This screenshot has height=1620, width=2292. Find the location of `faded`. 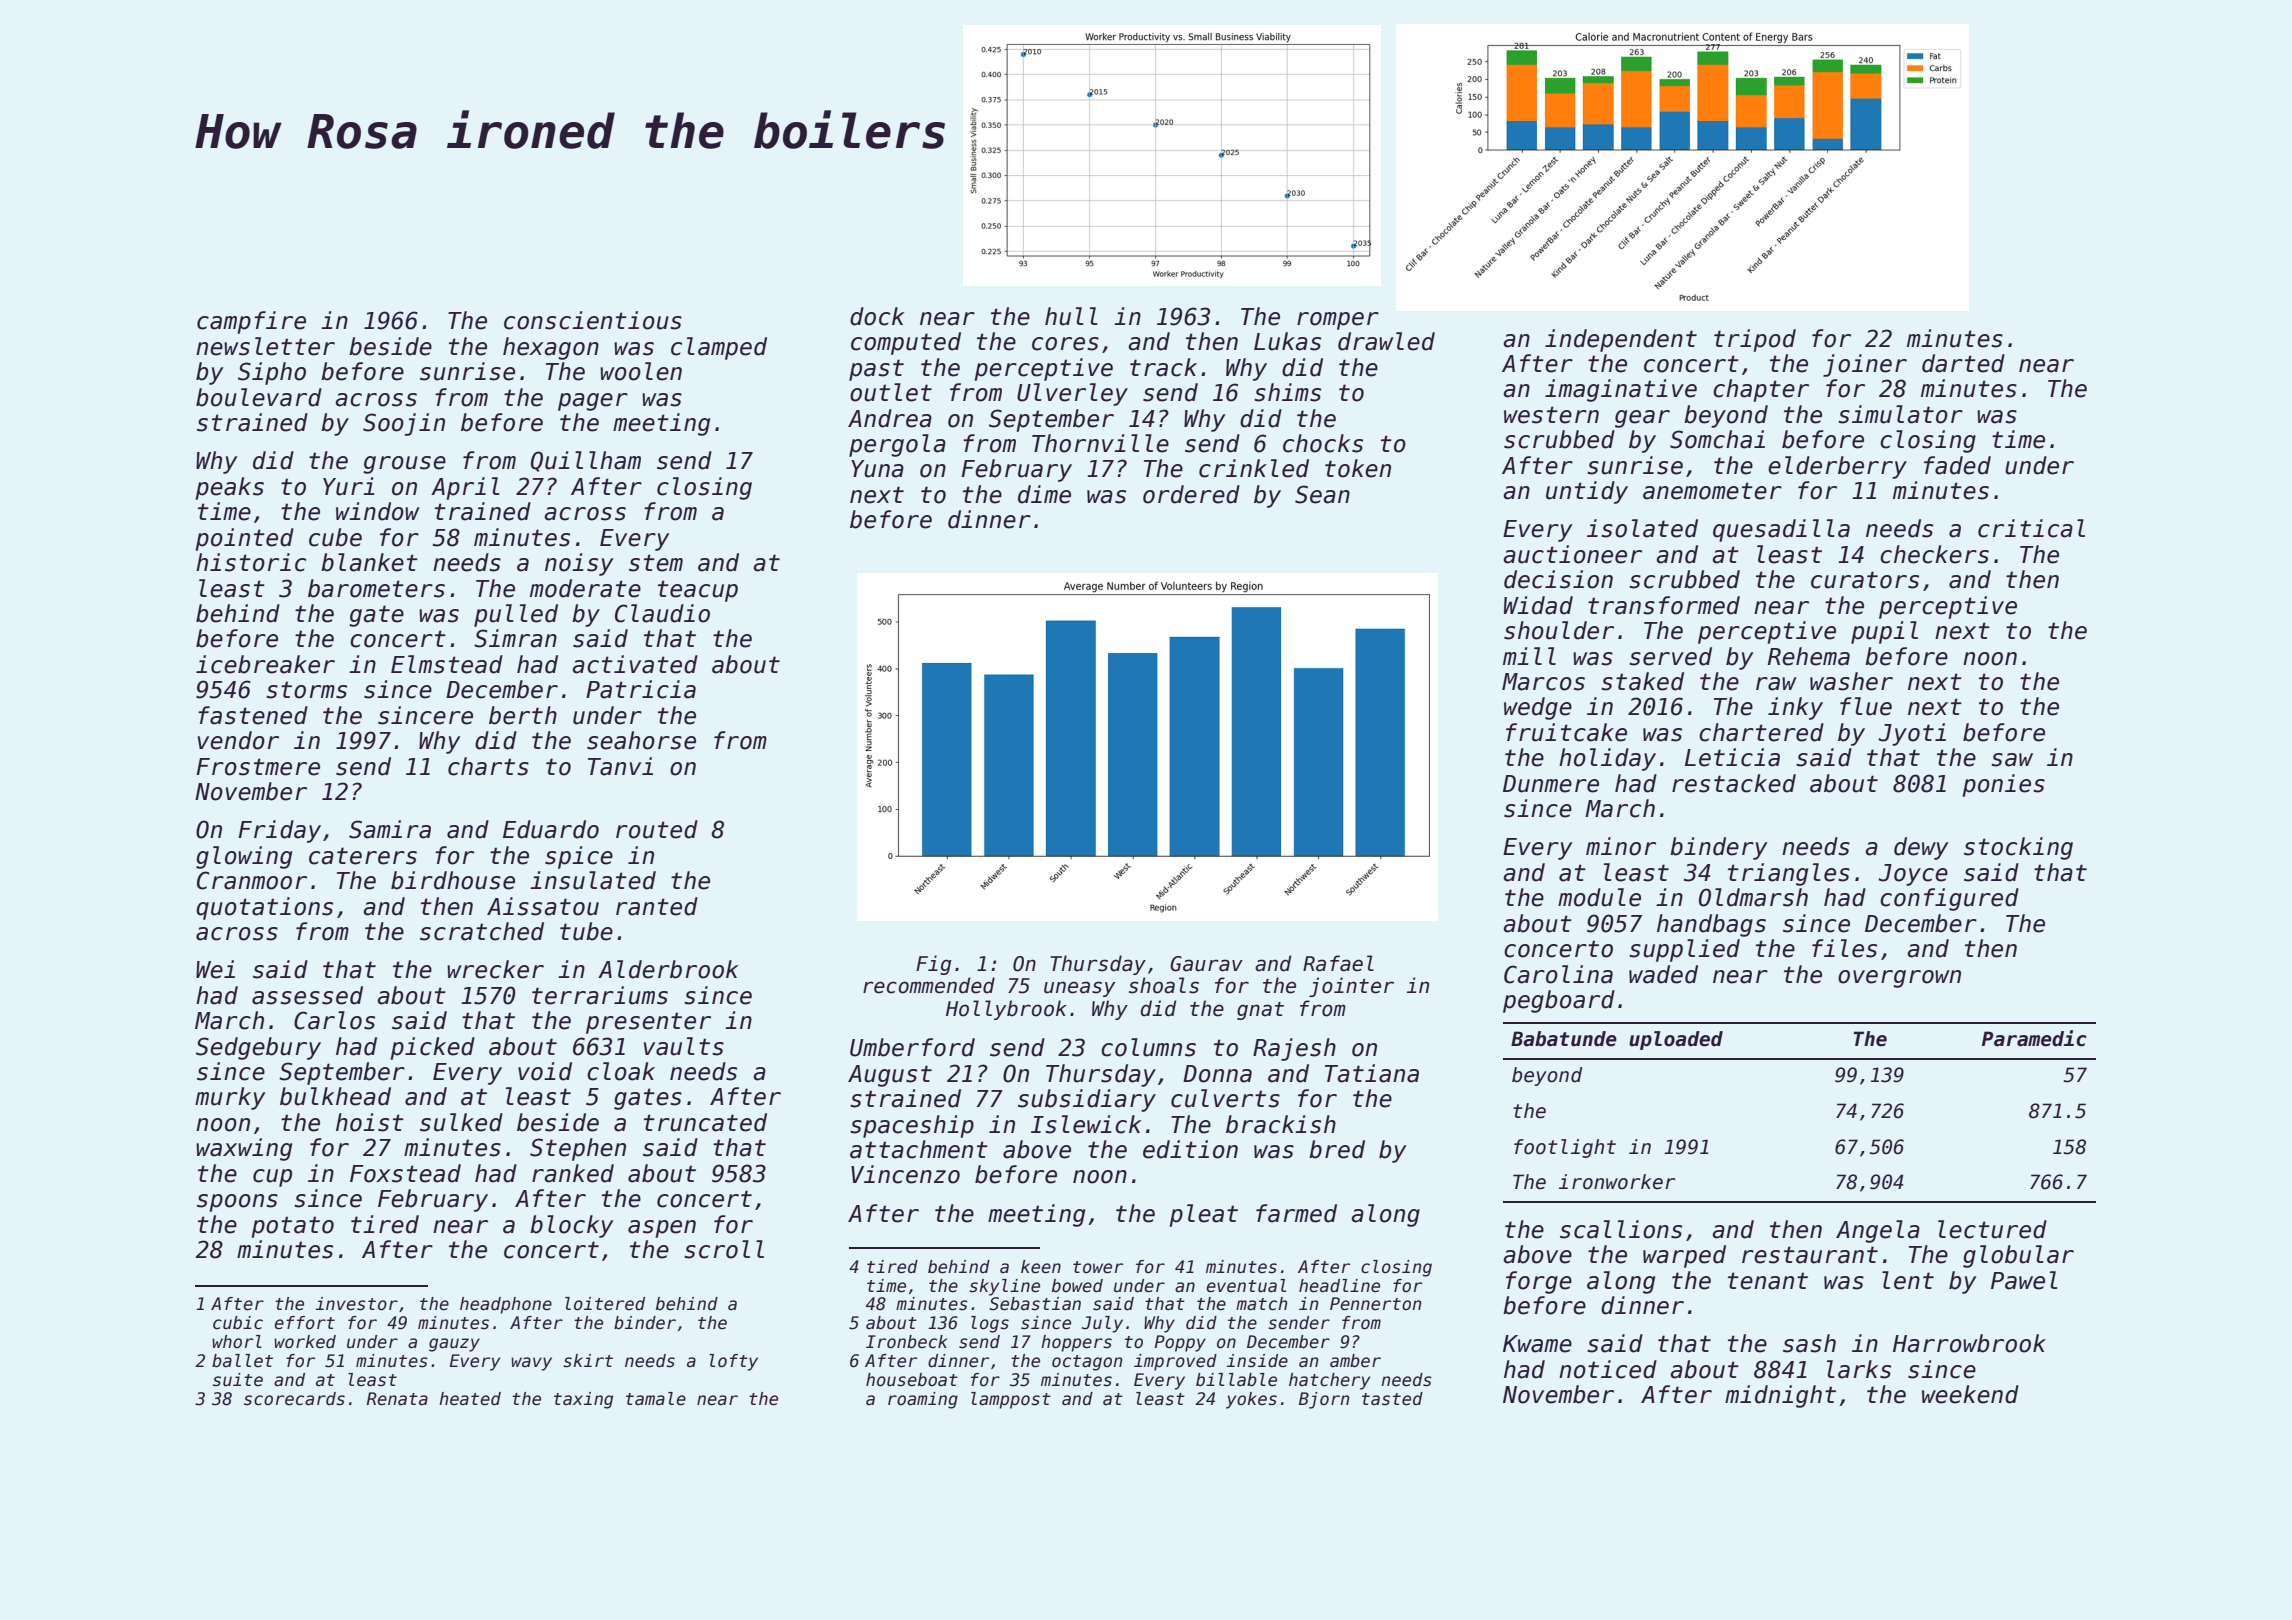

faded is located at coordinates (1957, 465).
